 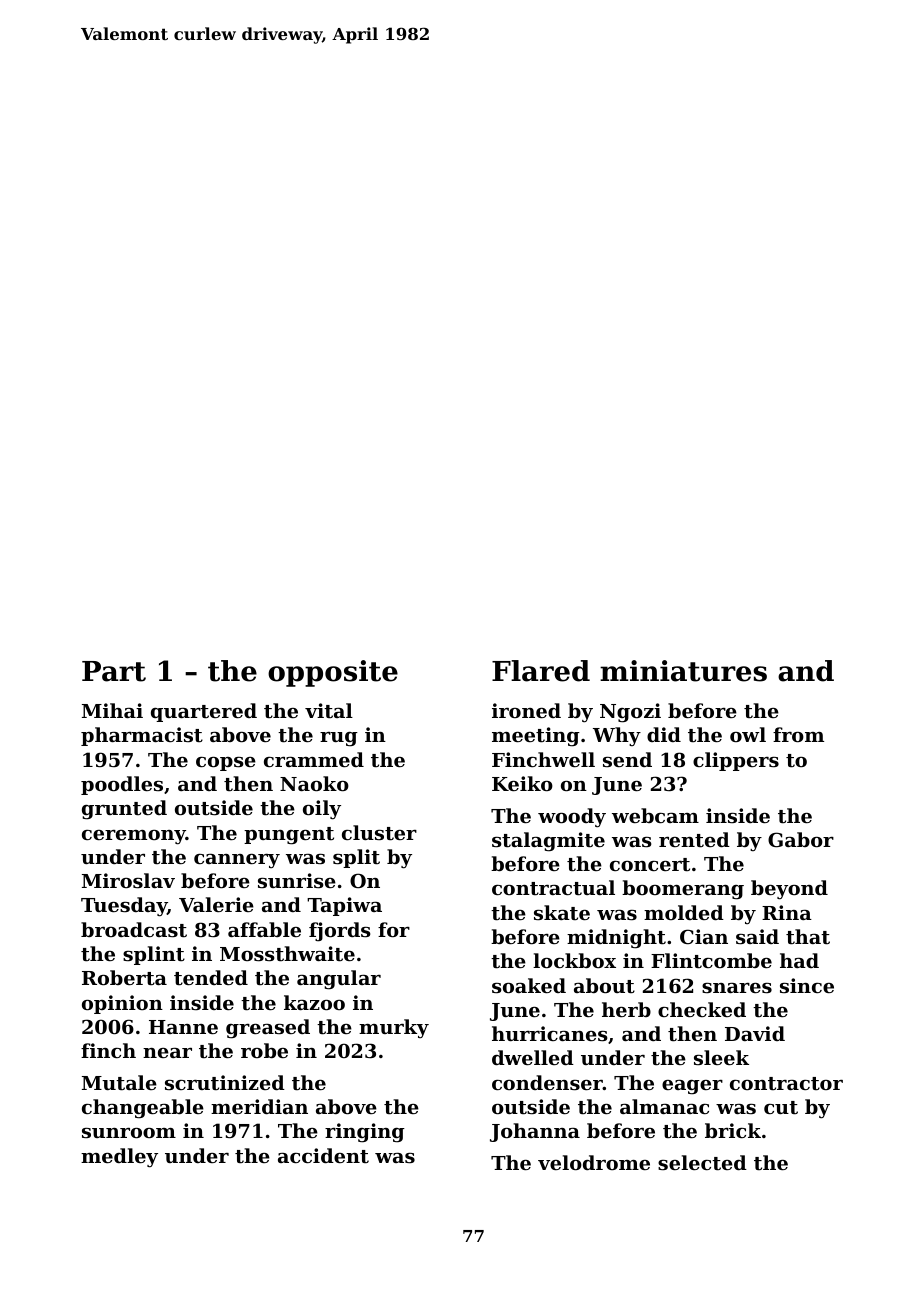 I want to click on stalagmite, so click(x=548, y=842).
